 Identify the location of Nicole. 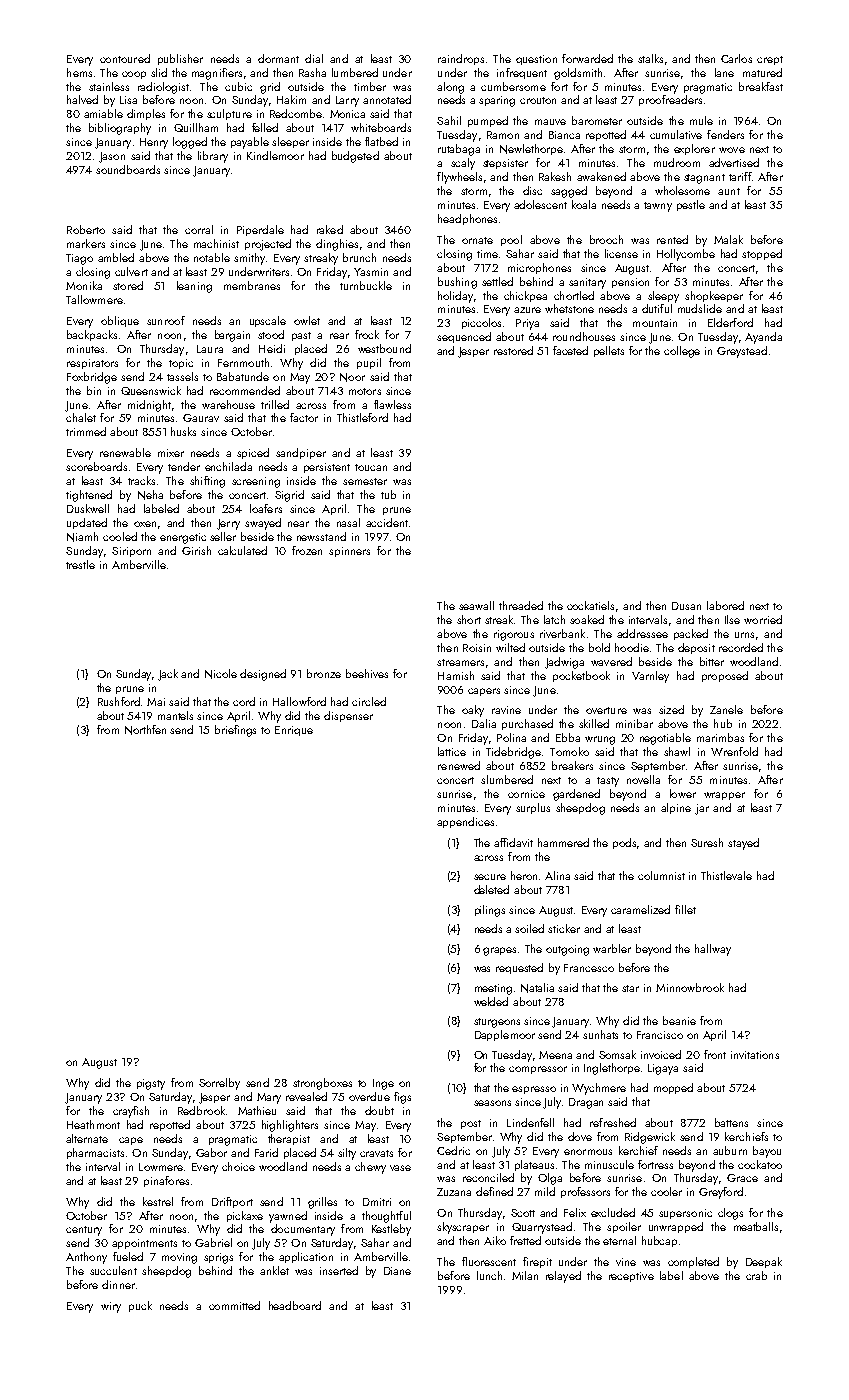
(221, 674).
